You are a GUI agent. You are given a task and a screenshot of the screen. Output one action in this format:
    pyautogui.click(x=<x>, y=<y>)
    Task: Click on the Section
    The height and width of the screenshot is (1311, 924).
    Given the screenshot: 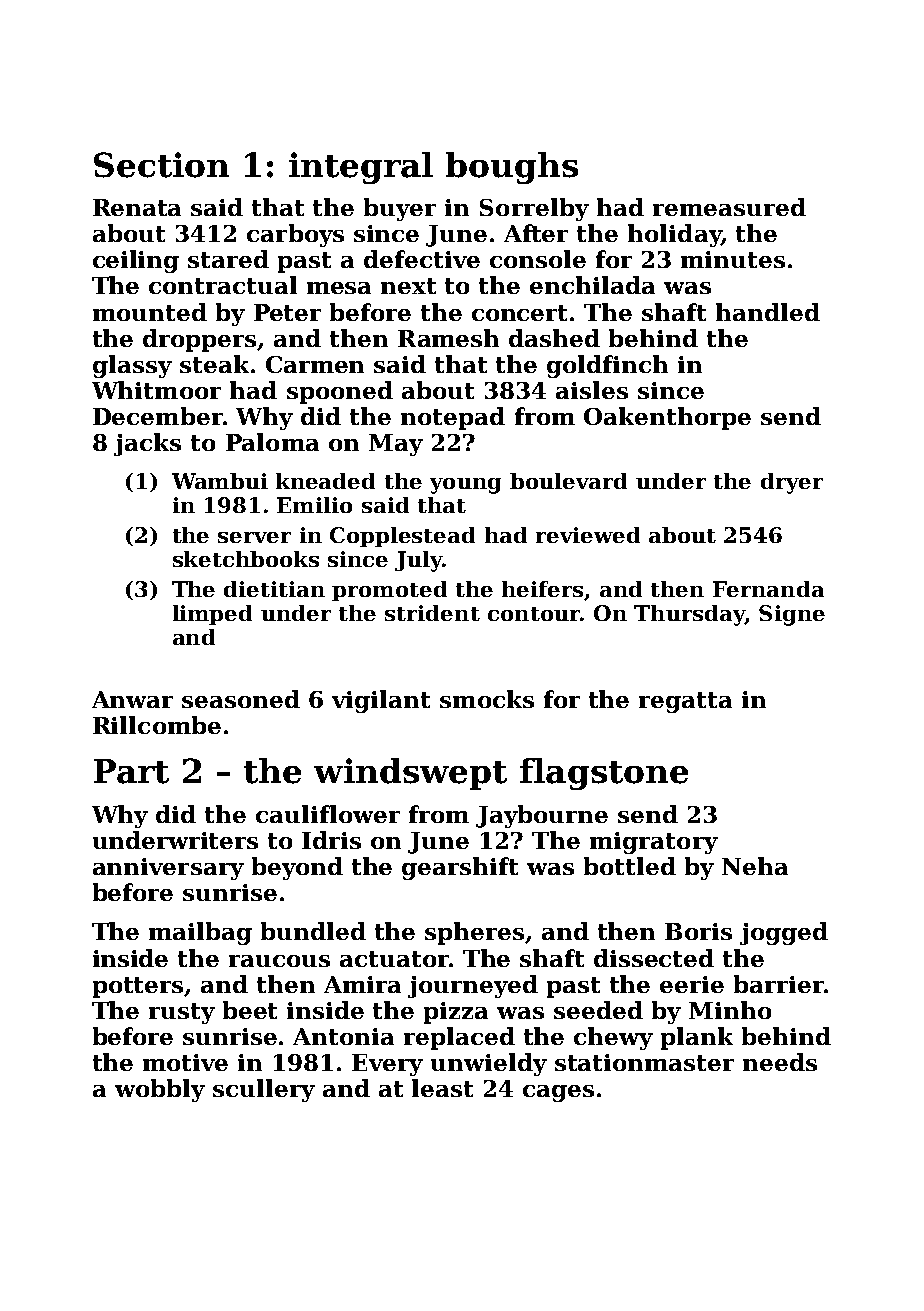 What is the action you would take?
    pyautogui.click(x=161, y=165)
